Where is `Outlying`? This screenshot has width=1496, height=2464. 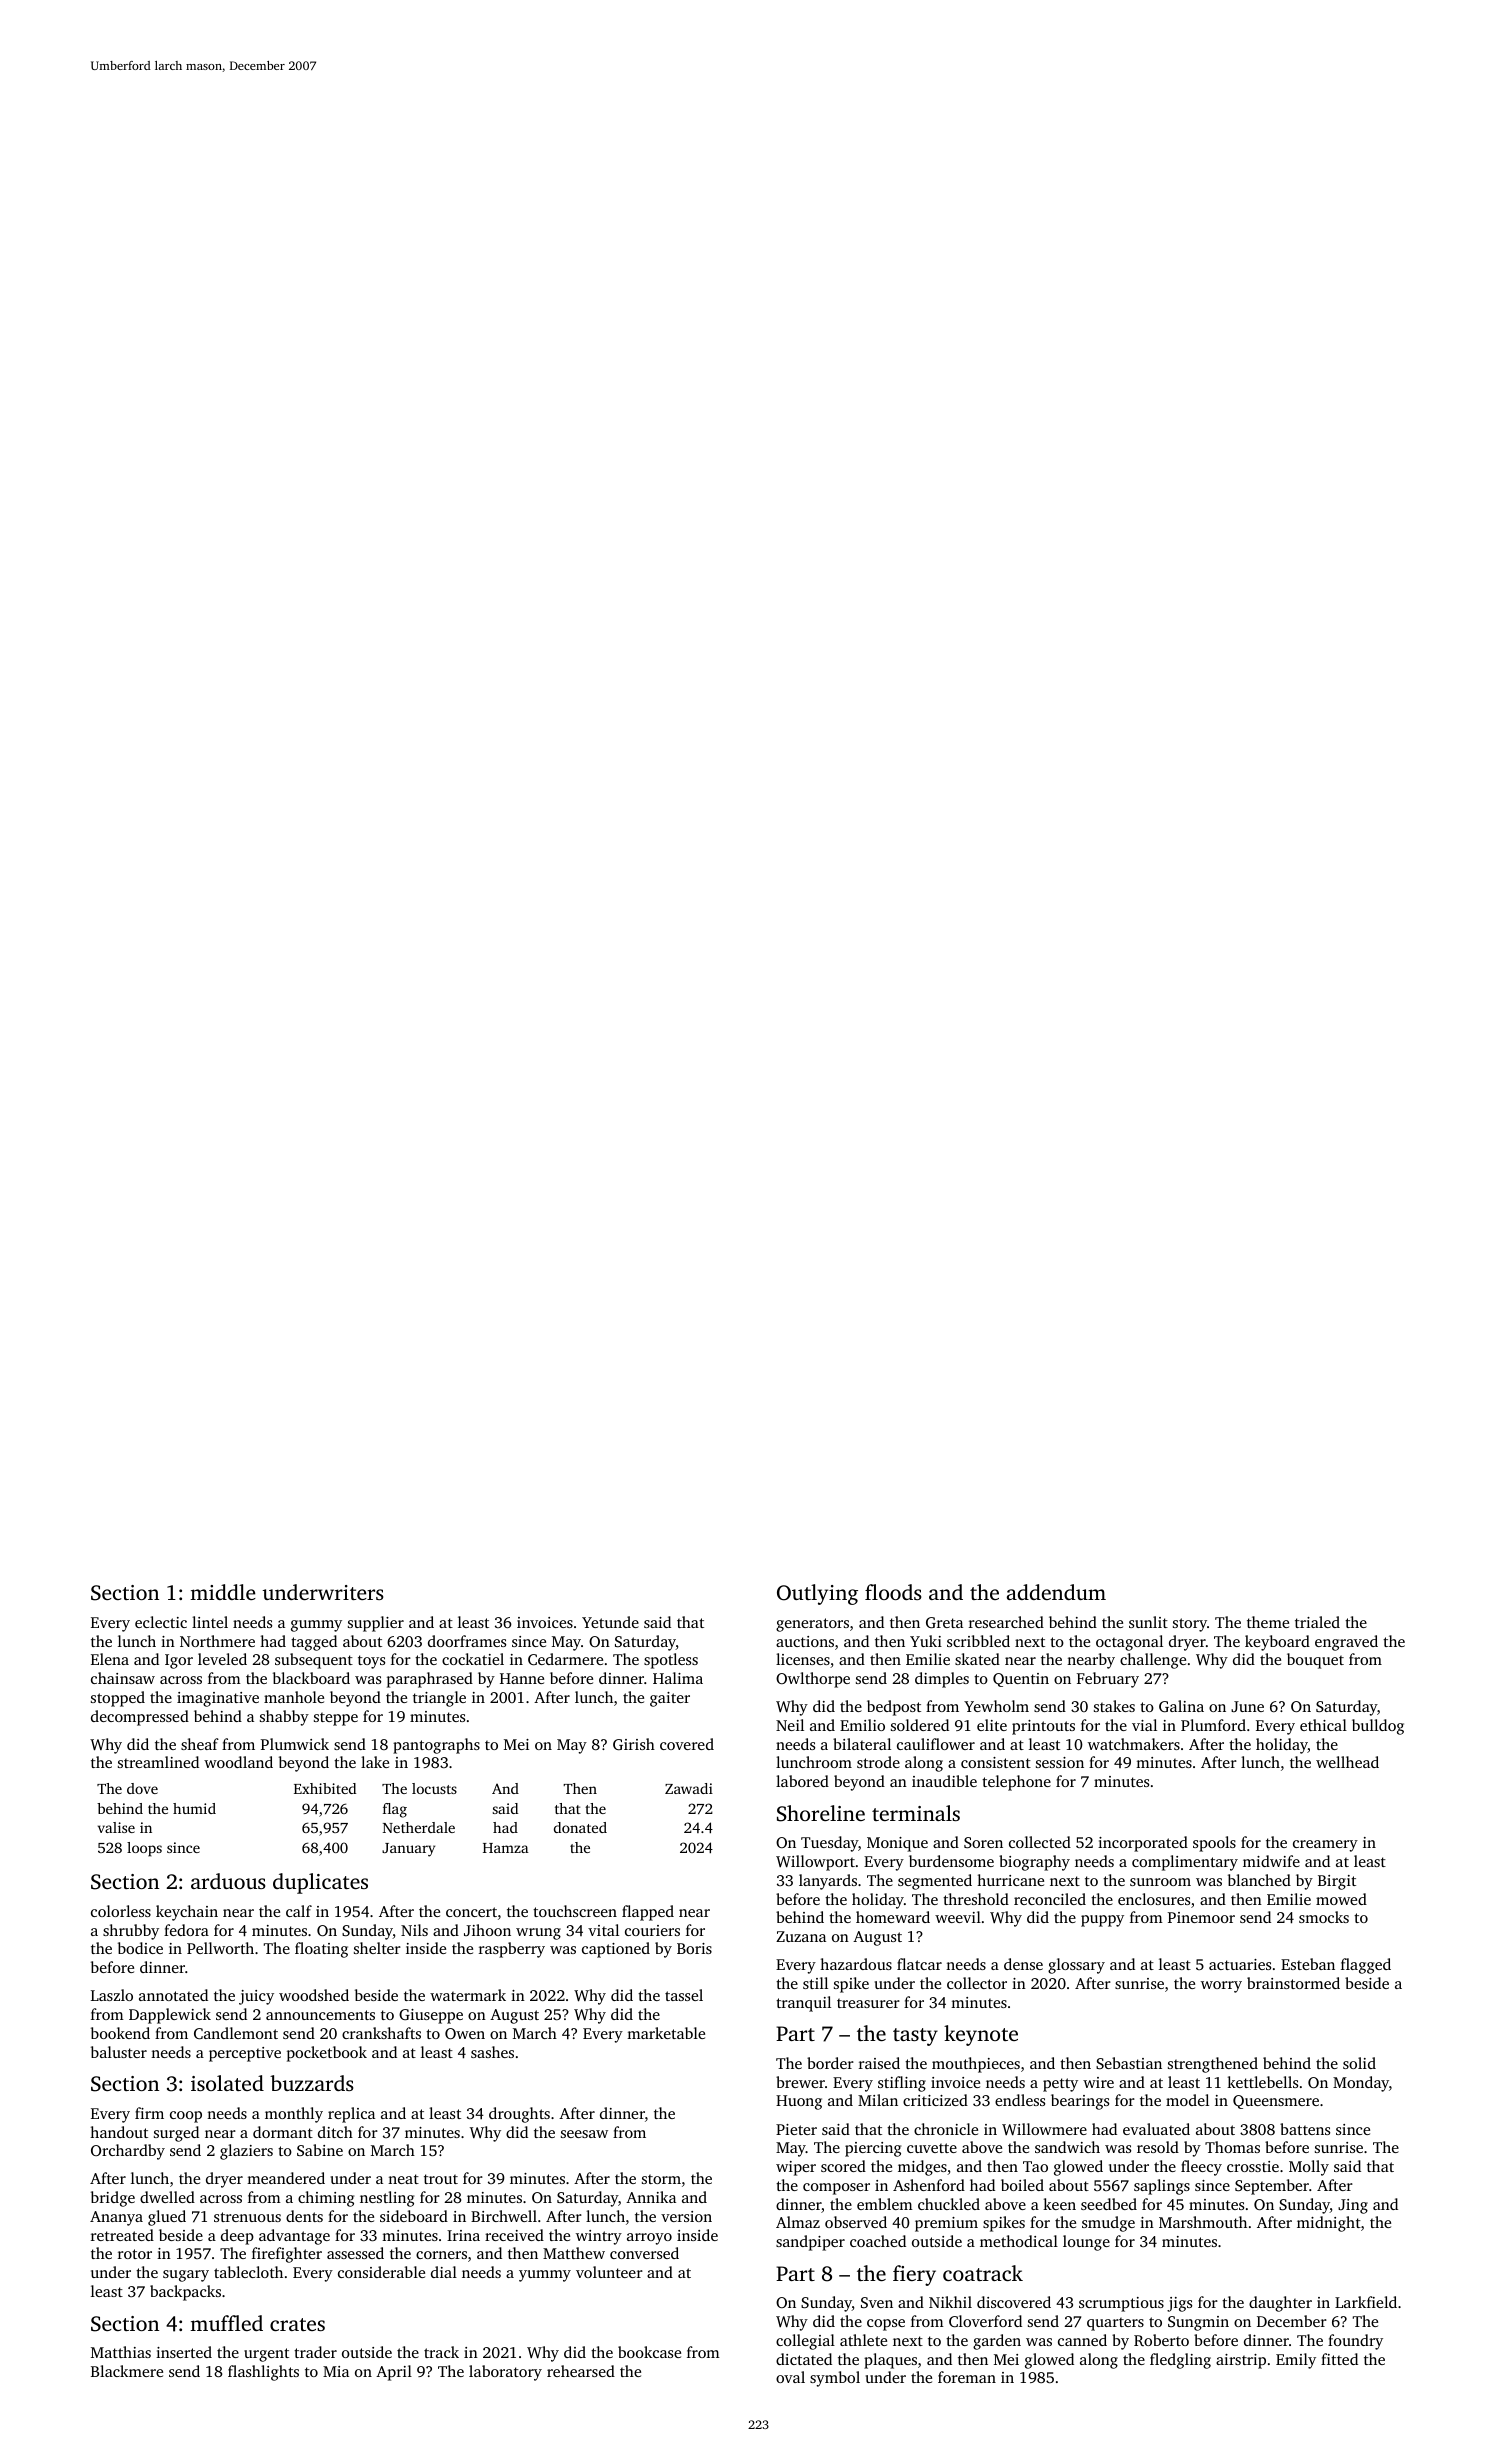 Outlying is located at coordinates (817, 1594).
